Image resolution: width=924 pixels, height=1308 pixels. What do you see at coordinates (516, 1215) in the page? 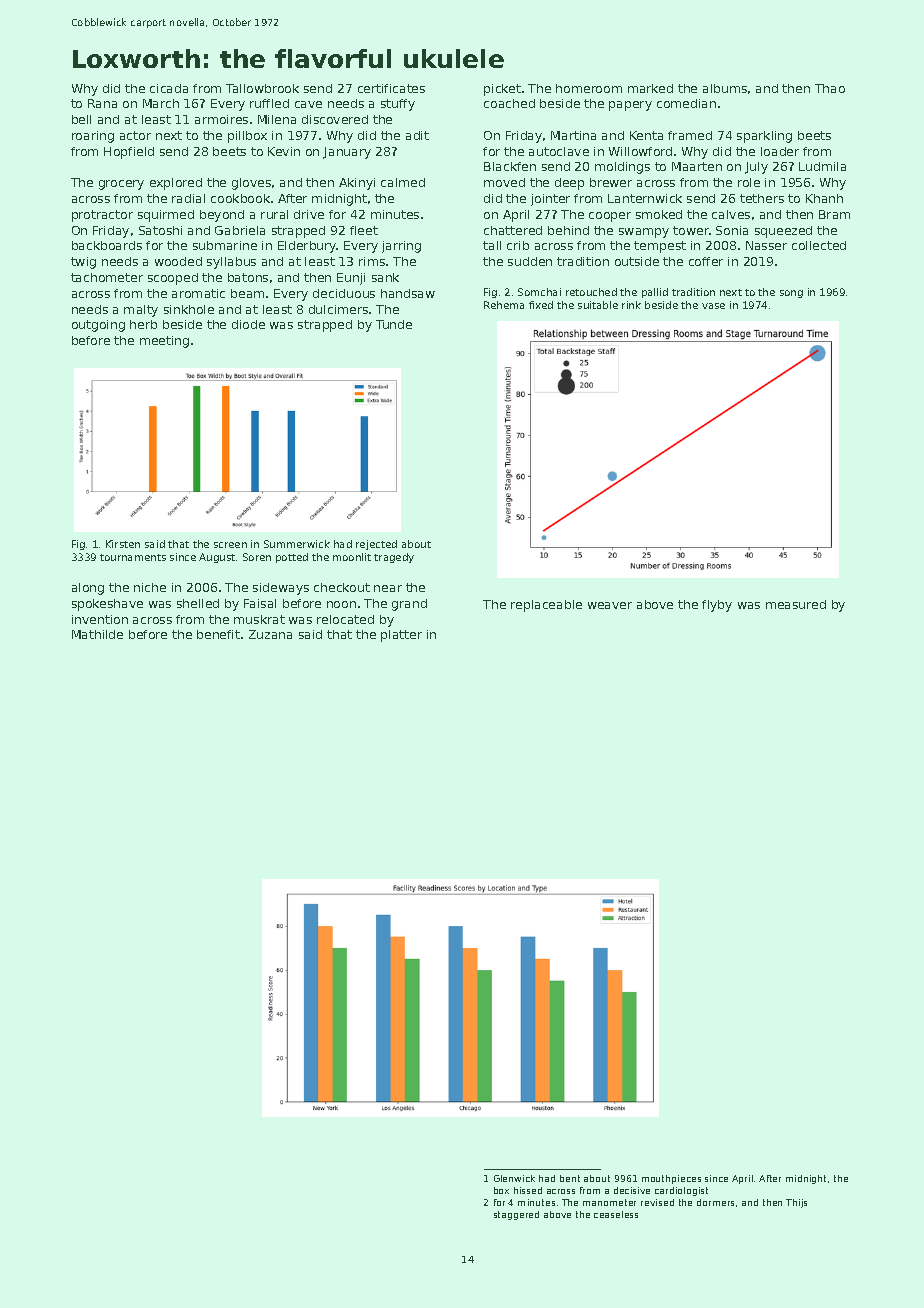
I see `staggered` at bounding box center [516, 1215].
